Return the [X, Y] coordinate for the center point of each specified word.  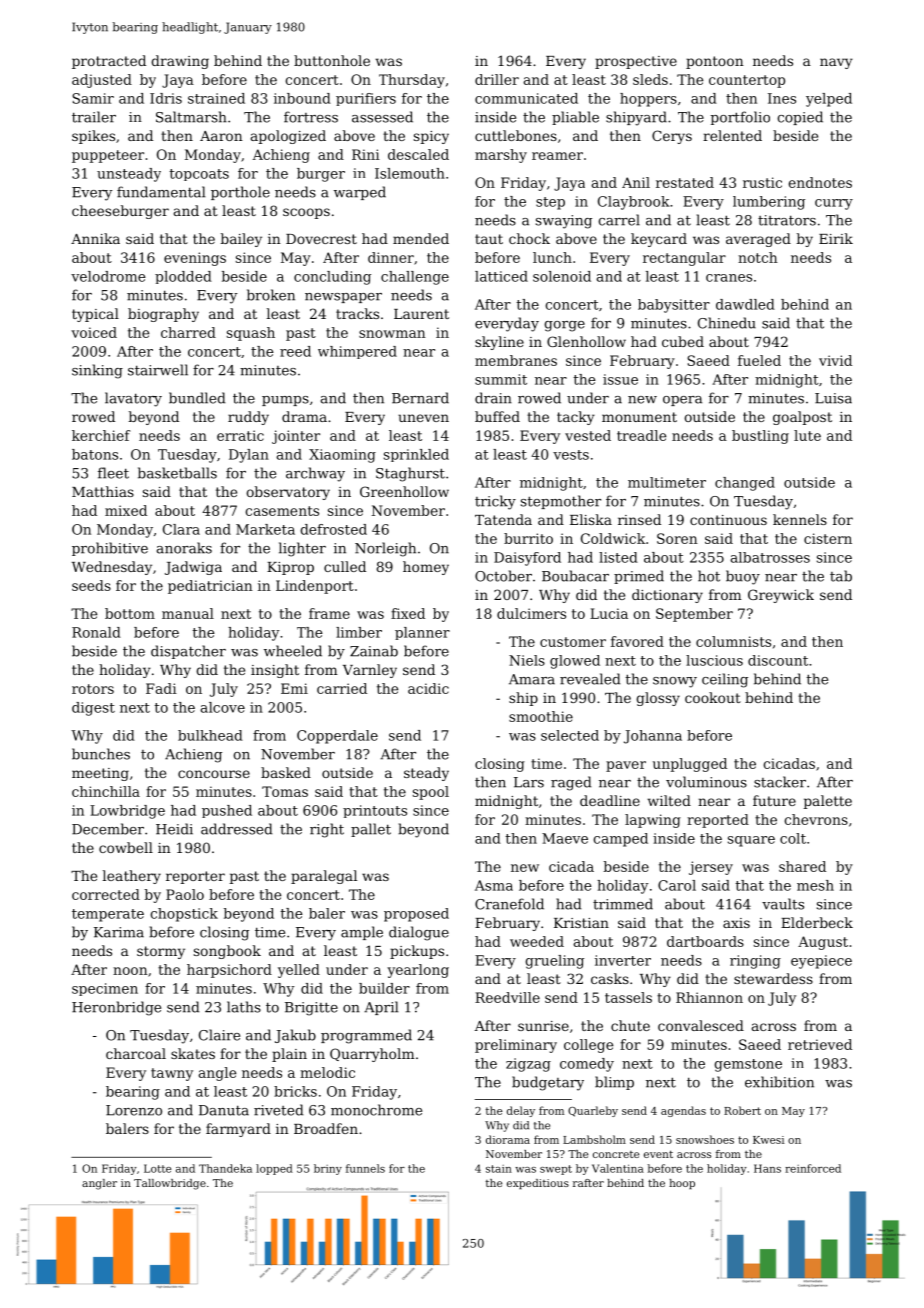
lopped [274, 1169]
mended [421, 238]
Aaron [221, 136]
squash [251, 334]
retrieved [820, 1044]
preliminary [516, 1046]
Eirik [836, 238]
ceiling [725, 680]
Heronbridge [116, 1008]
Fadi [161, 688]
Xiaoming [342, 456]
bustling [760, 437]
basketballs [177, 473]
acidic [428, 688]
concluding [332, 278]
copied [800, 118]
